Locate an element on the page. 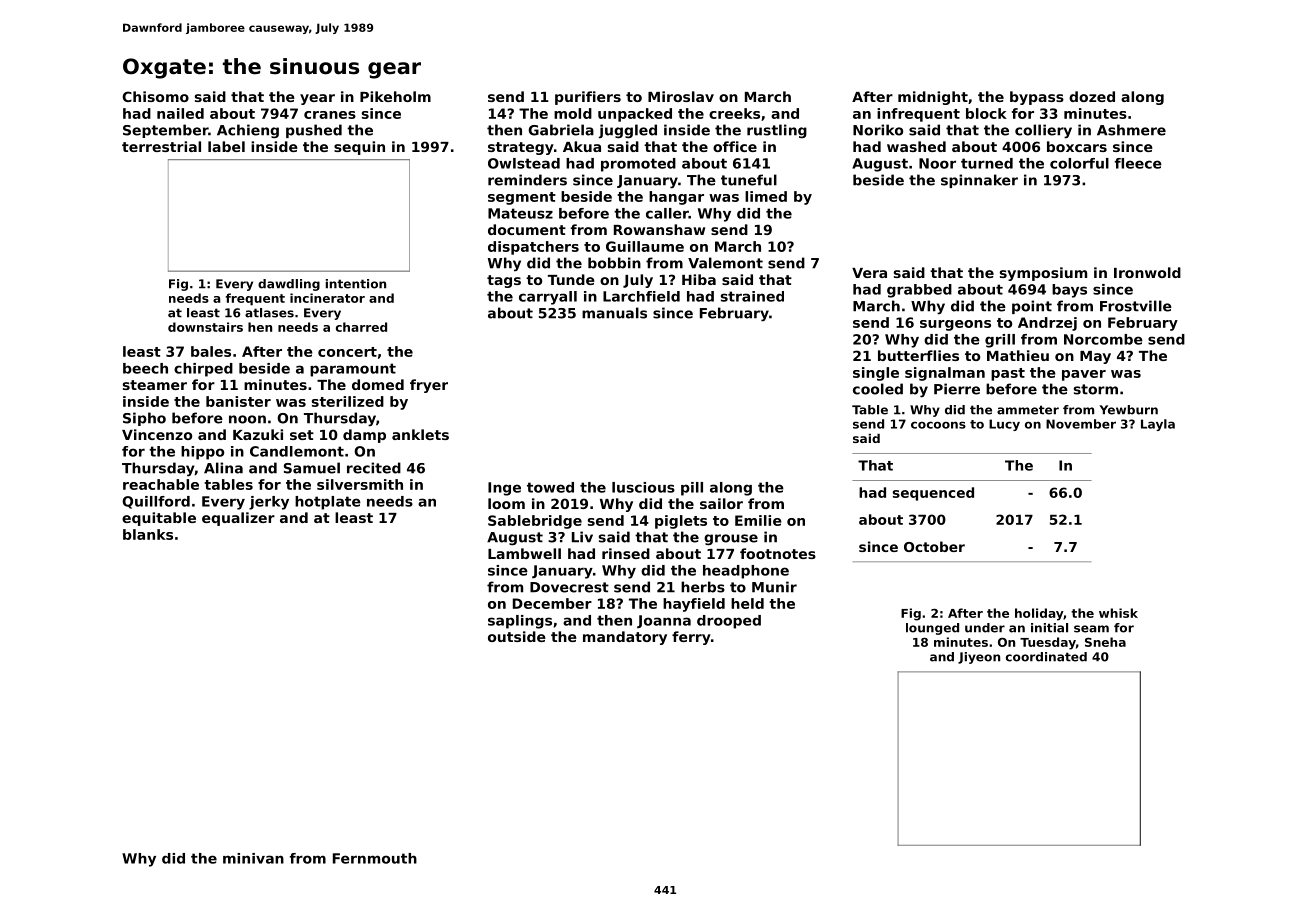  ferry is located at coordinates (691, 638).
